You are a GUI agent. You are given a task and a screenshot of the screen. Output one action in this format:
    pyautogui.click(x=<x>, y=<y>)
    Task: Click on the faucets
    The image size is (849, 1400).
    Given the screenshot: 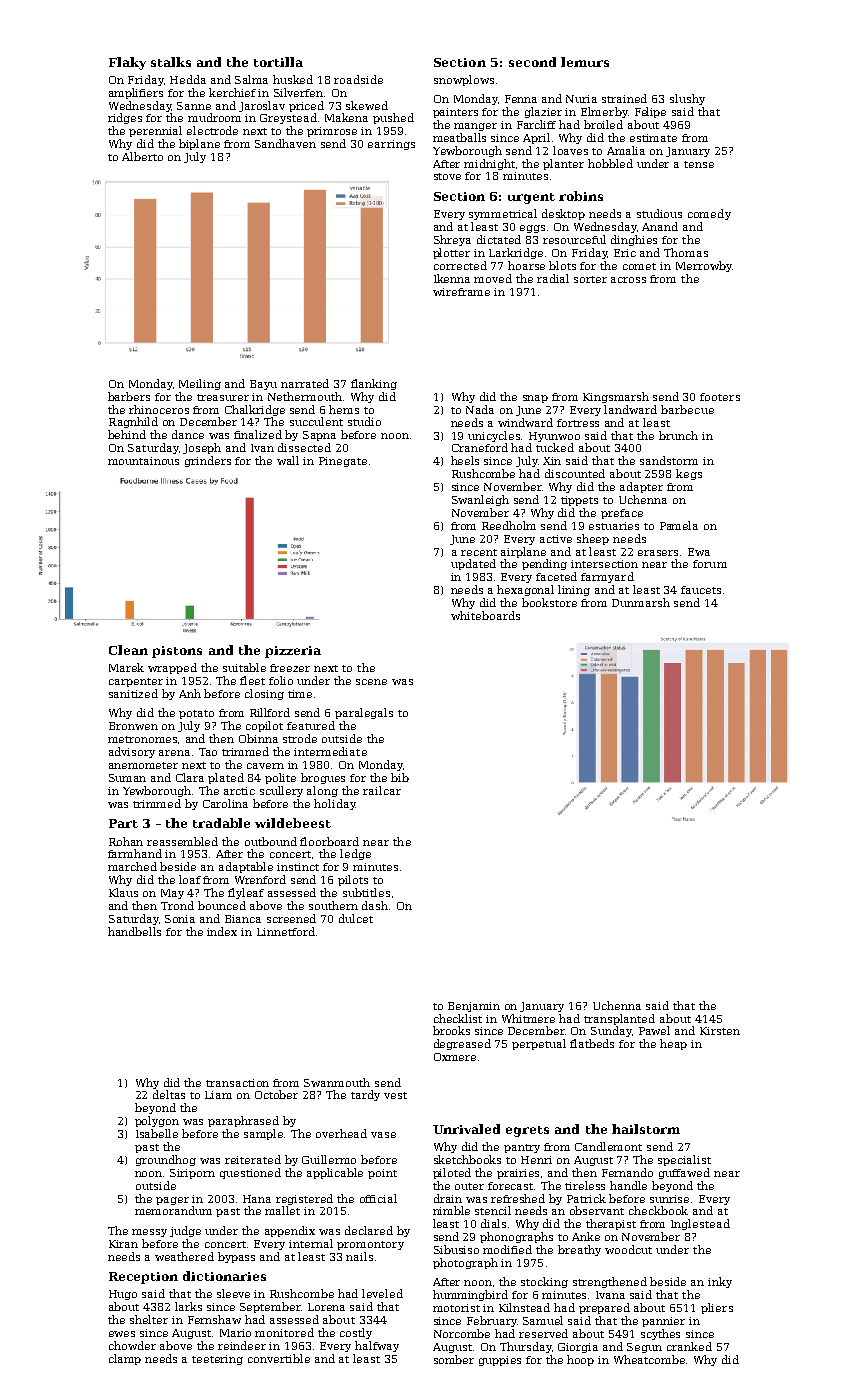 What is the action you would take?
    pyautogui.click(x=701, y=590)
